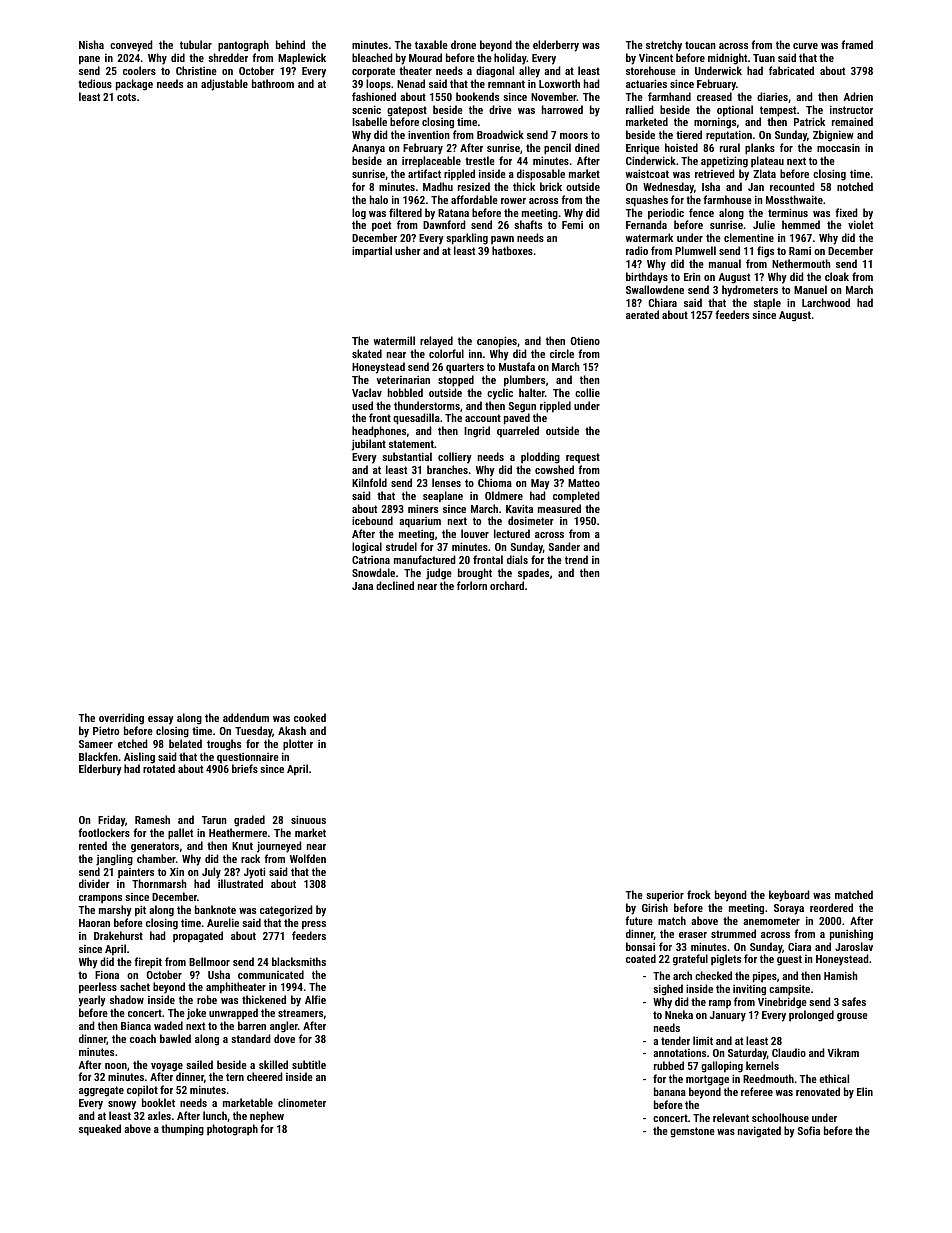 This page has height=1233, width=952. I want to click on Chiara, so click(663, 302).
